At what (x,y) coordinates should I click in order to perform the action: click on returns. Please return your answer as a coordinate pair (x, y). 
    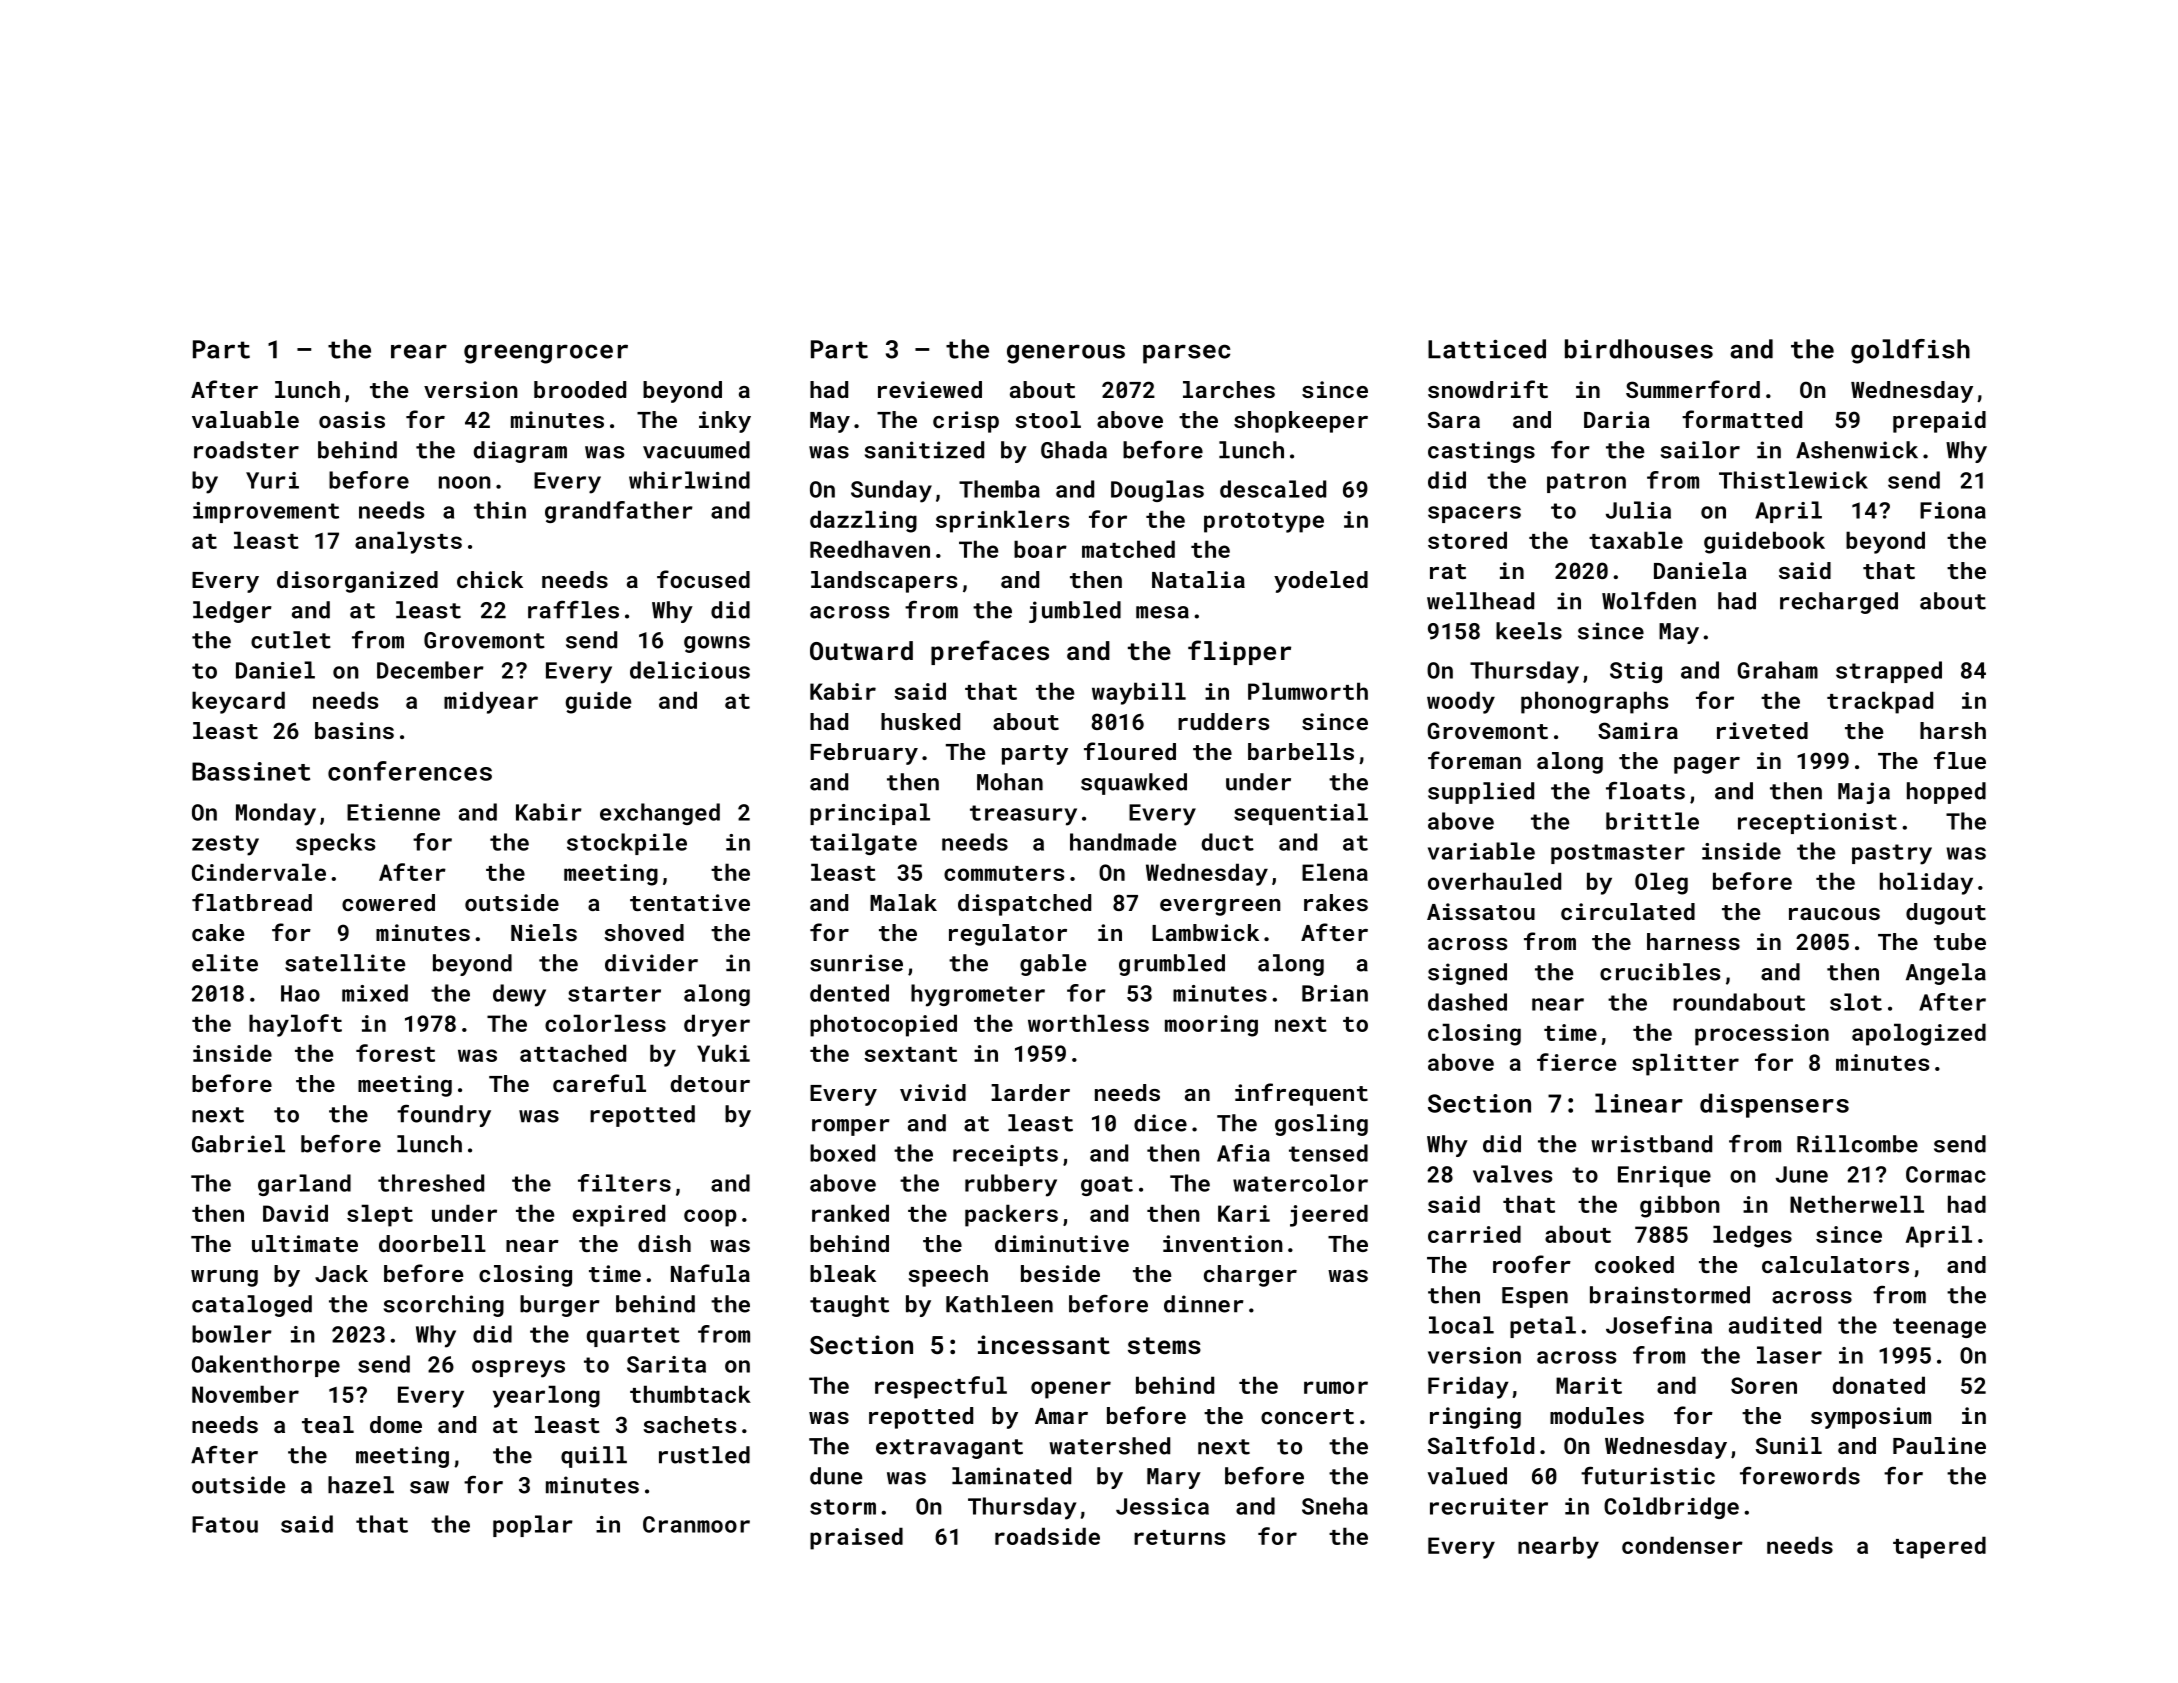
    Looking at the image, I should click on (1179, 1537).
